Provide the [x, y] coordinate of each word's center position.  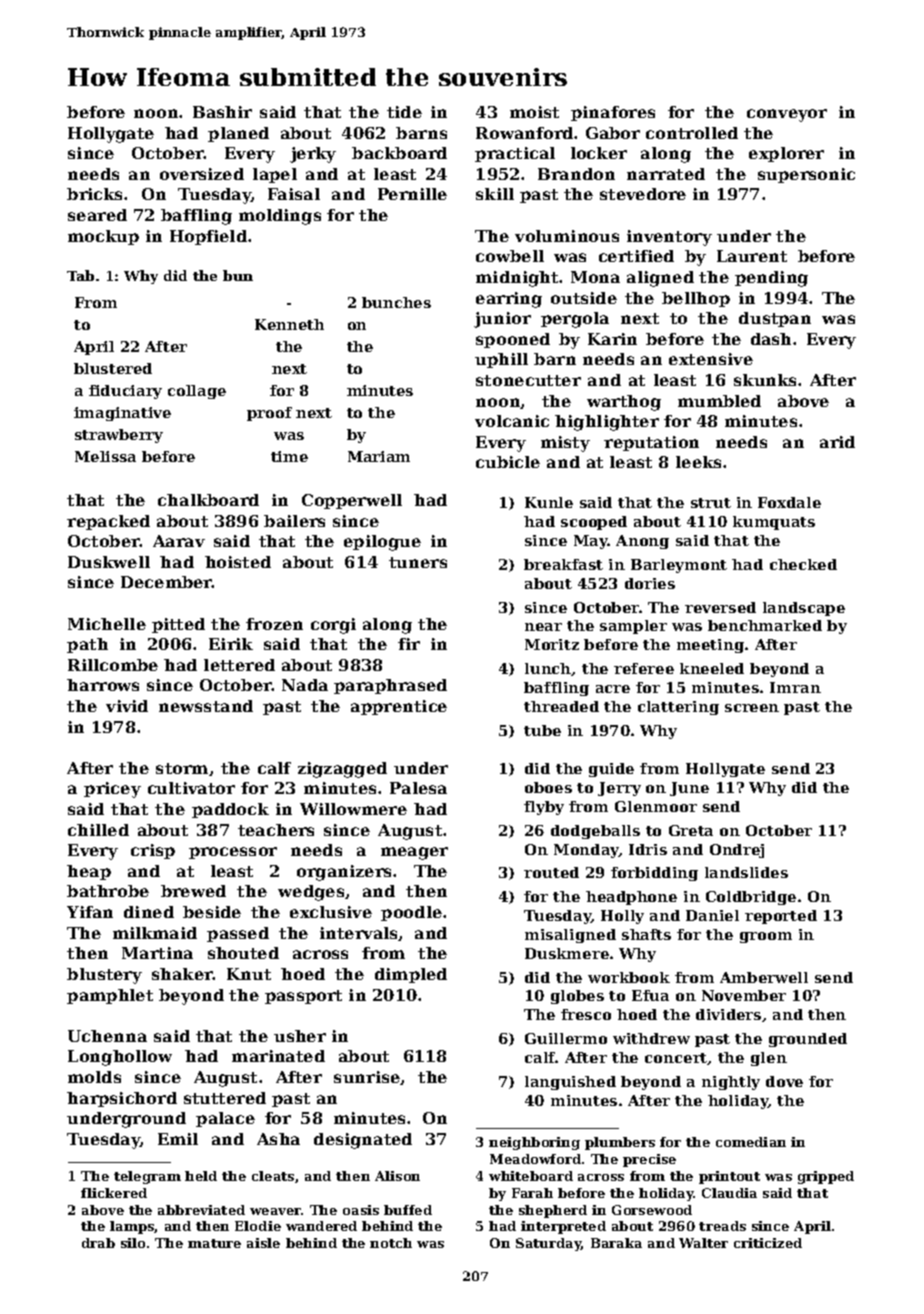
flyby [544, 808]
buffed [408, 1210]
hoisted [238, 562]
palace [225, 1119]
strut [711, 503]
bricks [94, 194]
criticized [768, 1243]
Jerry [619, 789]
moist [534, 112]
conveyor [787, 115]
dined [149, 912]
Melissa [105, 456]
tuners [418, 562]
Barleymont [679, 566]
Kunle [549, 502]
